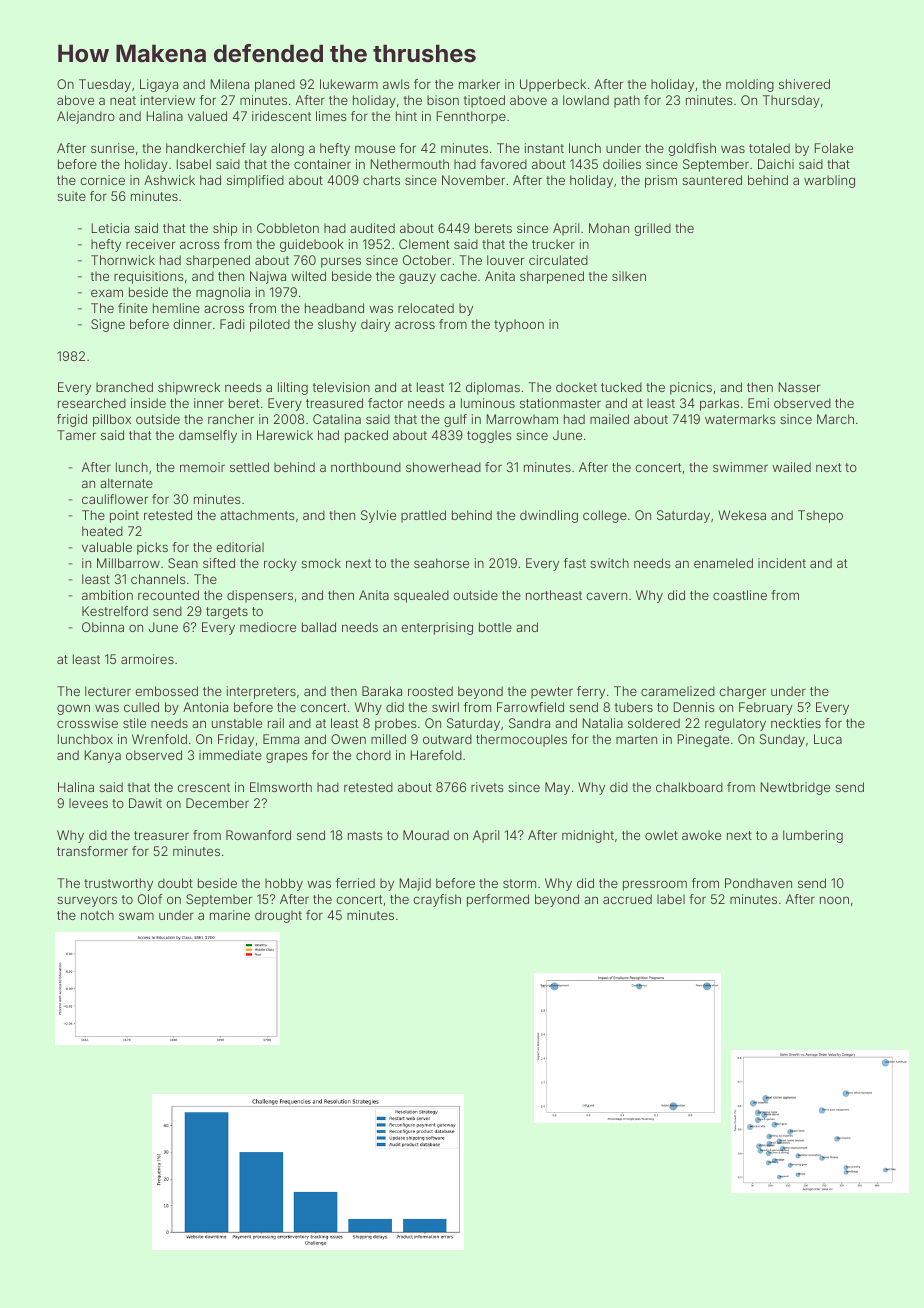 The height and width of the page is (1308, 924). I want to click on inside, so click(148, 403).
